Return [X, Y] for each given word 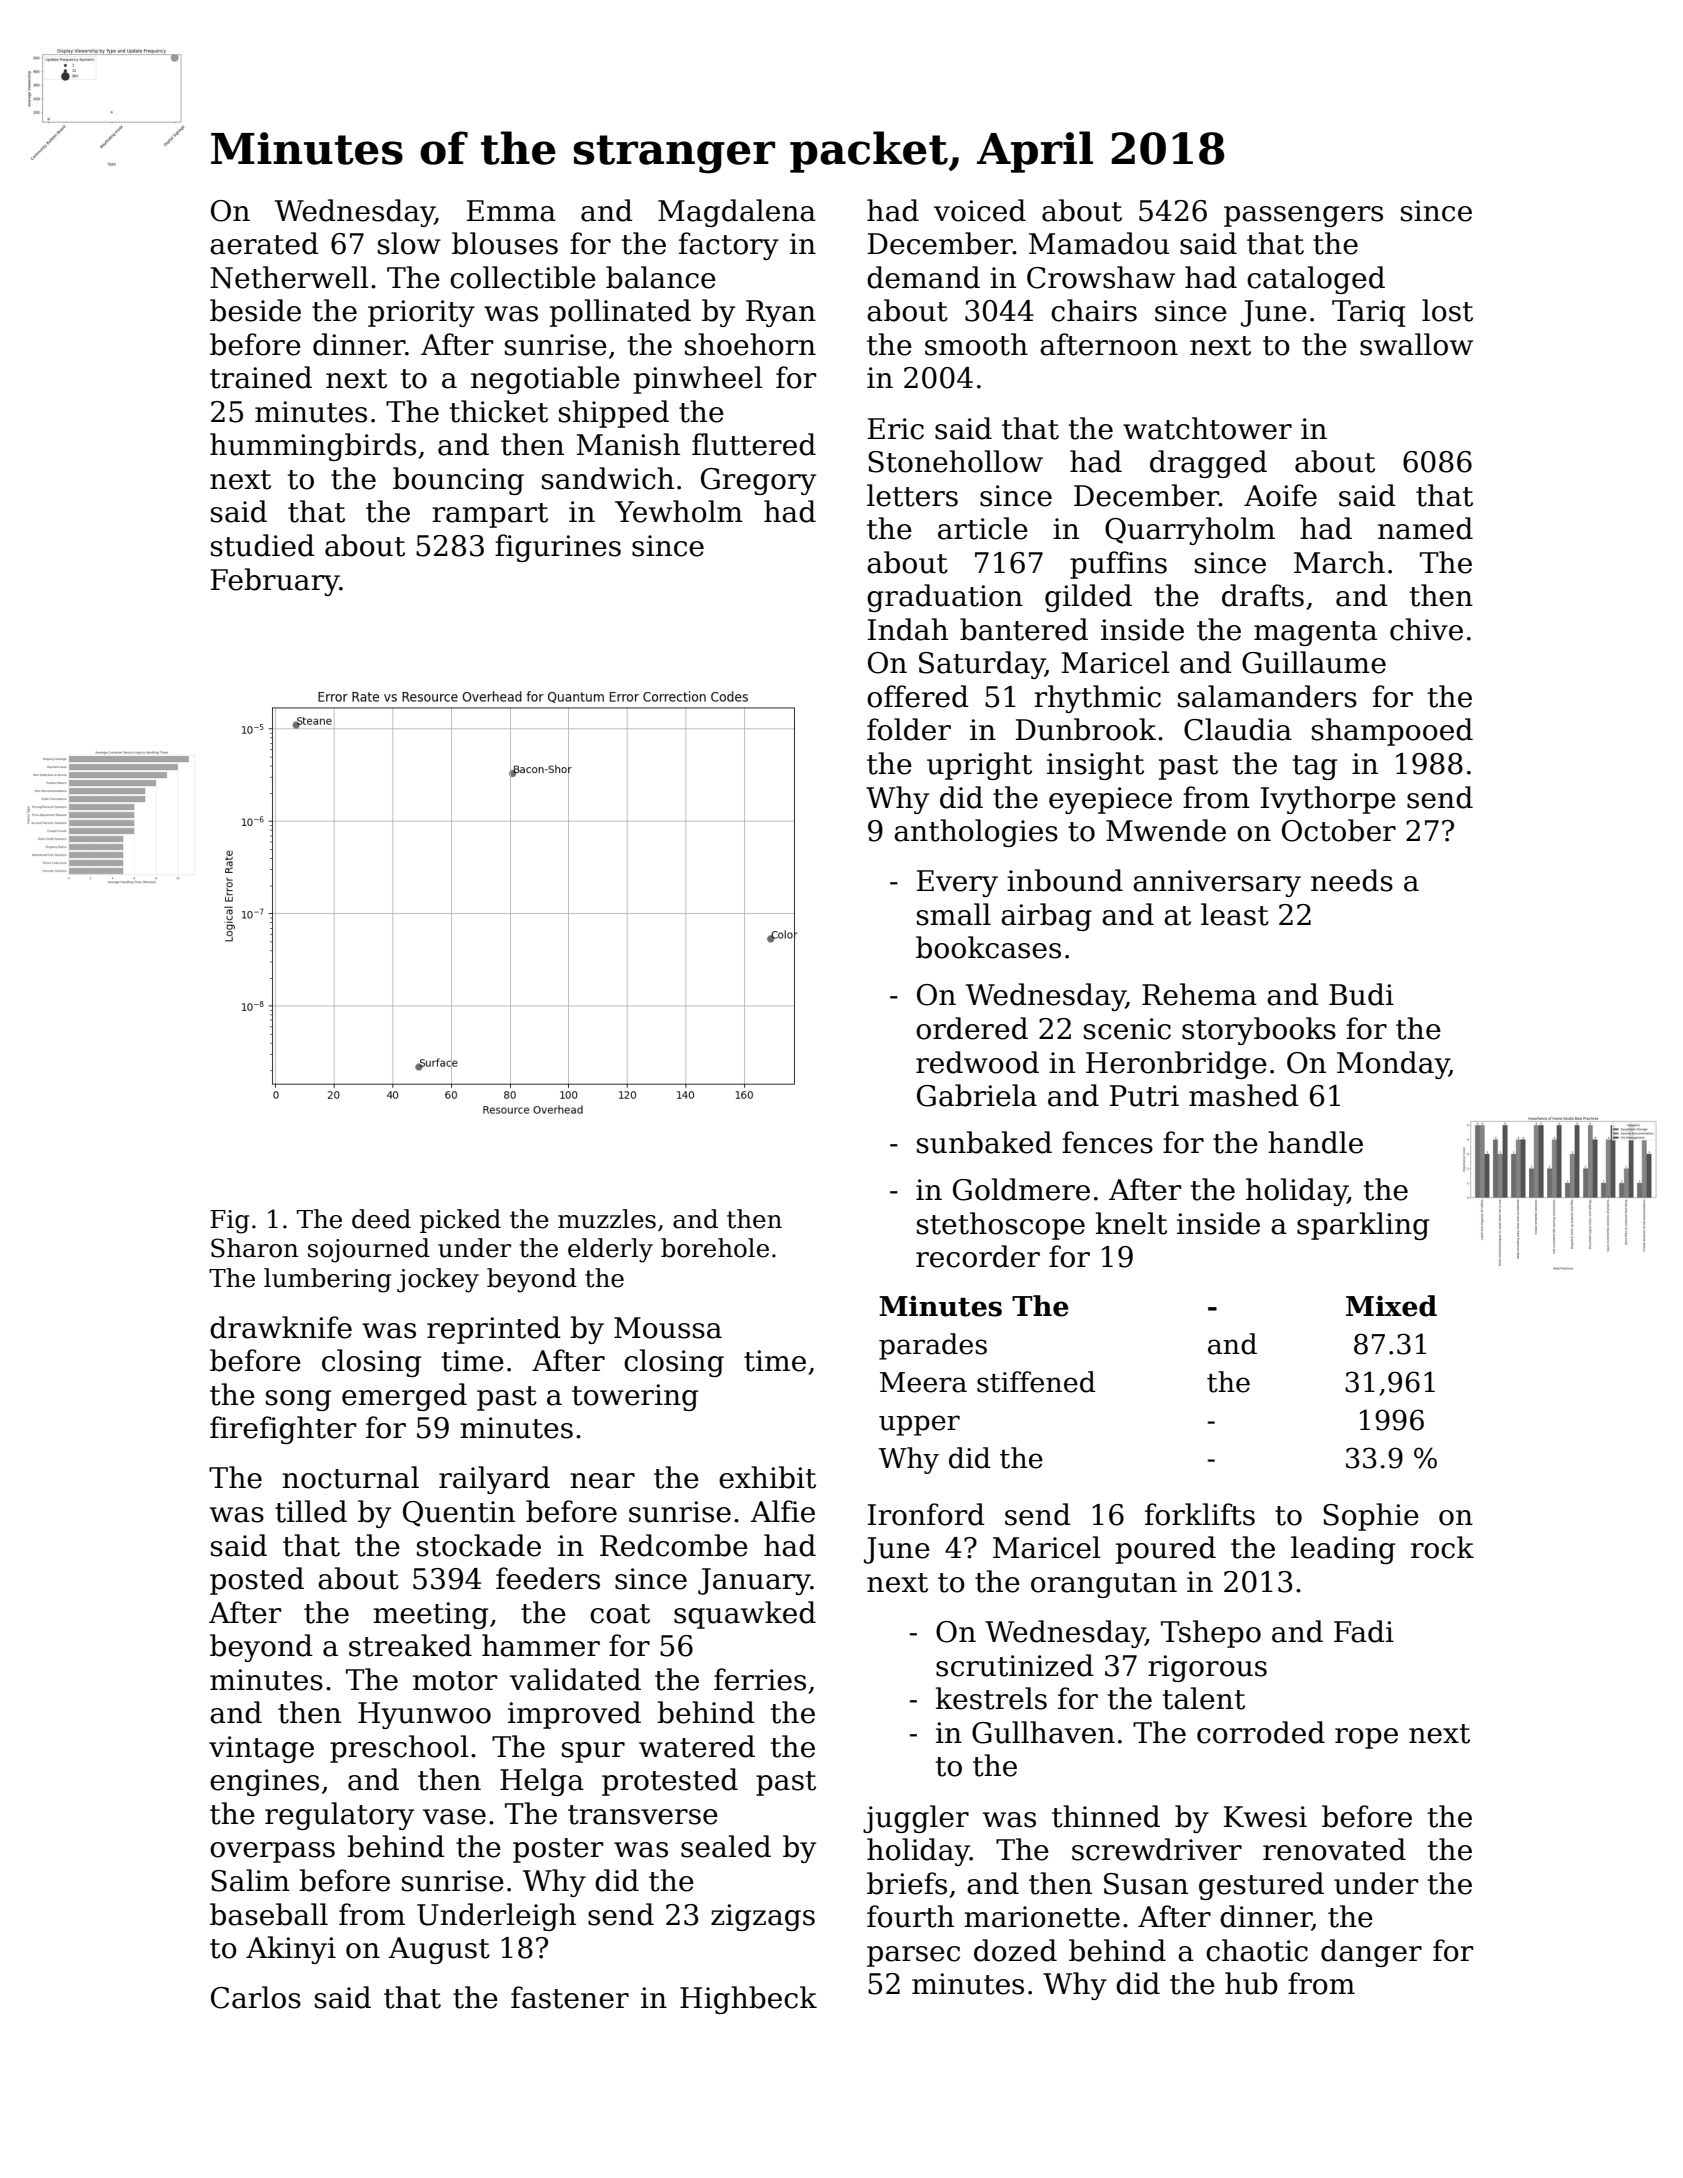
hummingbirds [313, 447]
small [954, 914]
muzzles [607, 1219]
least [1235, 914]
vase [454, 1817]
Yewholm [679, 511]
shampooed [1392, 732]
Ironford [926, 1514]
